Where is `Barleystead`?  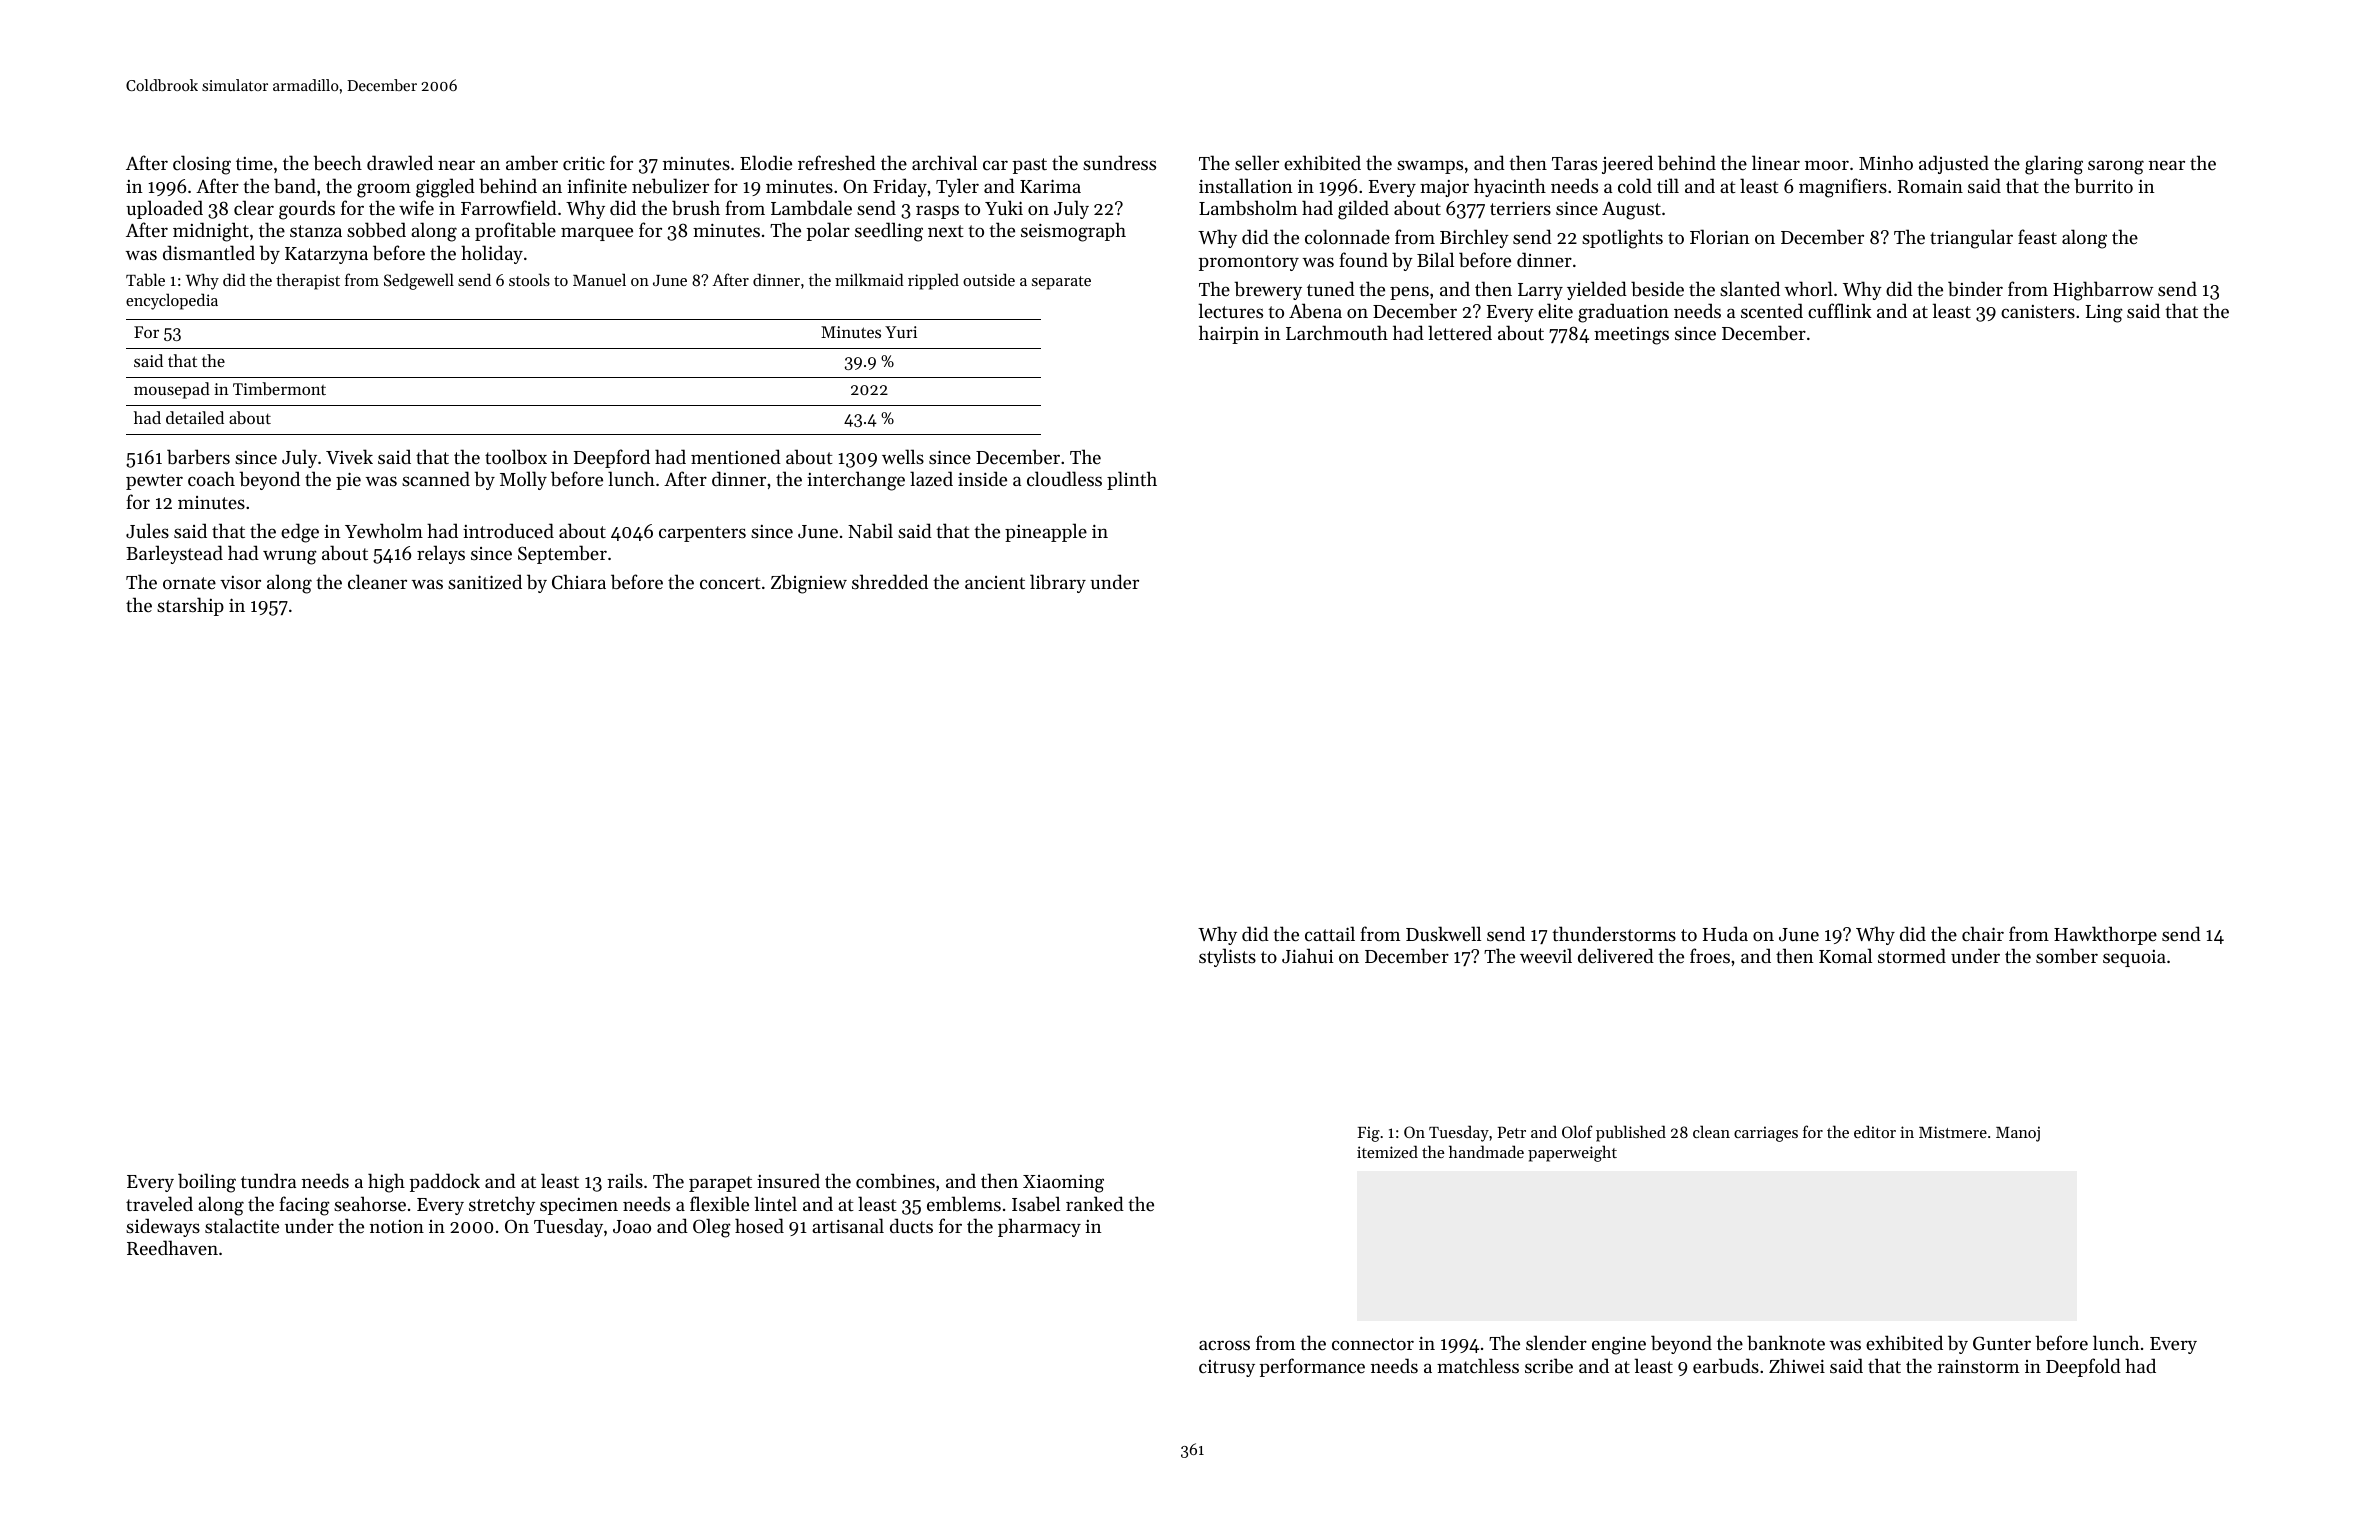
Barleystead is located at coordinates (174, 554).
